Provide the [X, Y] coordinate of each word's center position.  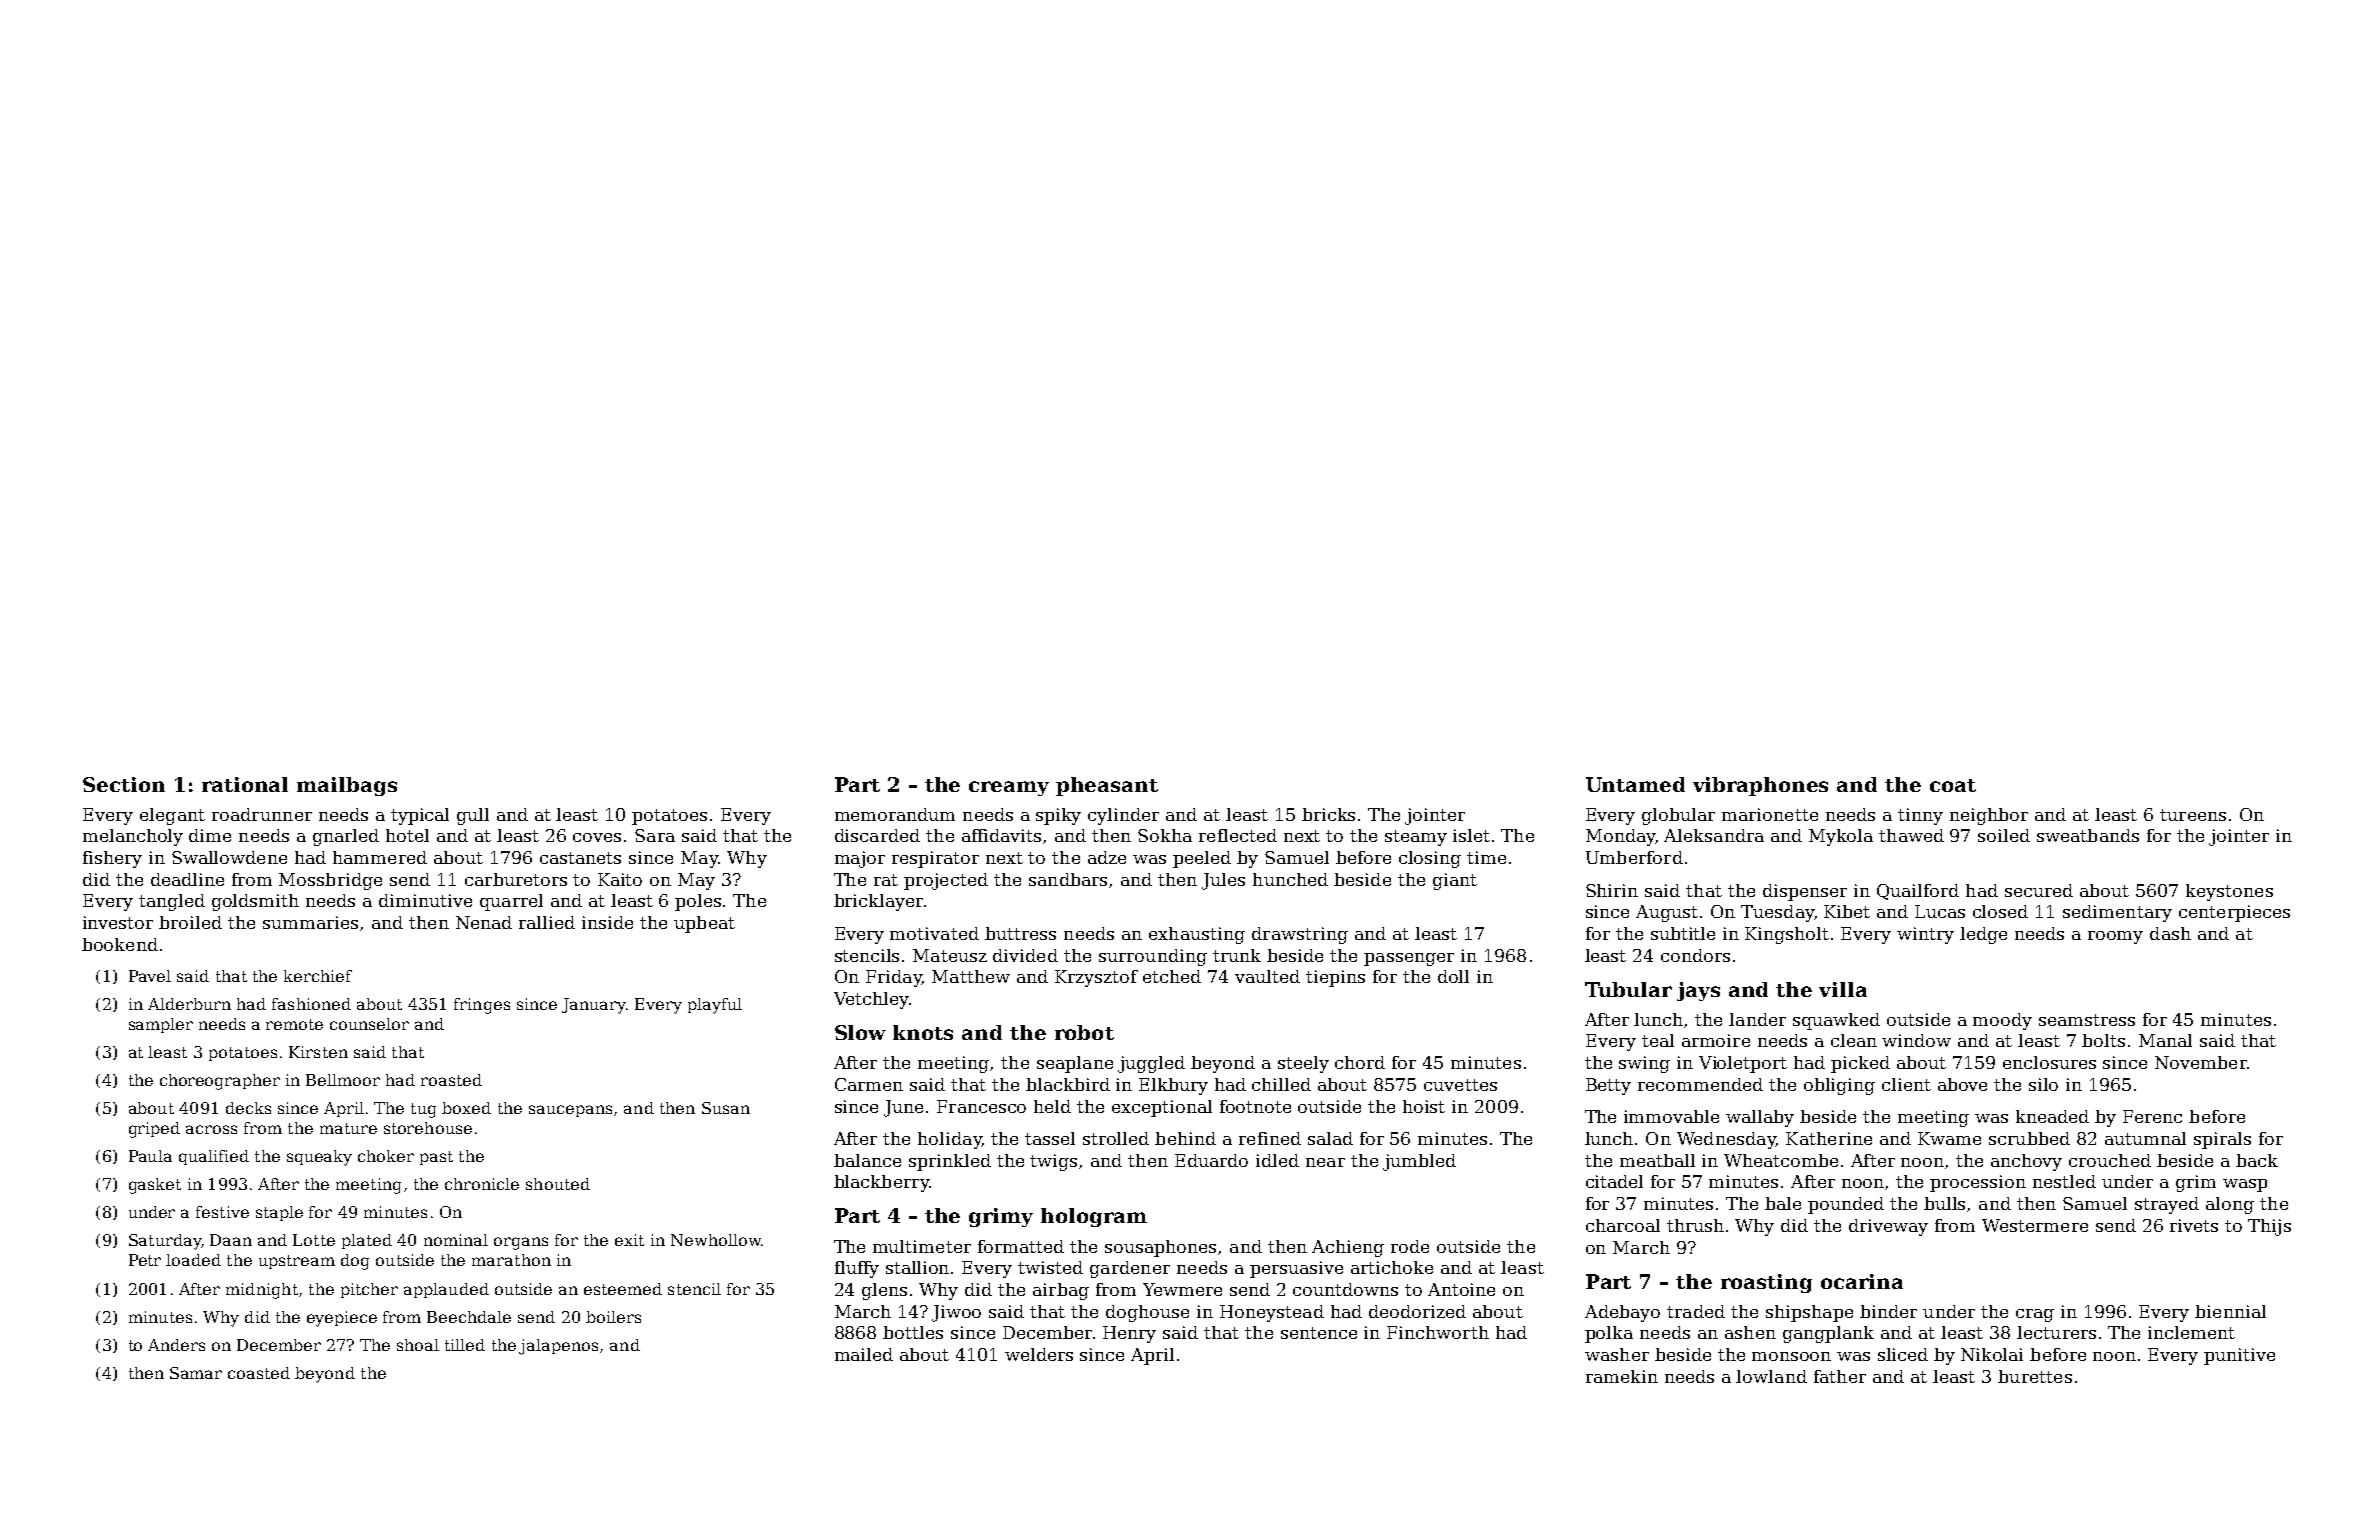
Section [124, 784]
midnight [262, 1291]
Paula [150, 1156]
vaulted [1267, 976]
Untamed [1635, 784]
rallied [547, 922]
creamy [1009, 788]
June [903, 1108]
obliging [1839, 1086]
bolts [2103, 1040]
